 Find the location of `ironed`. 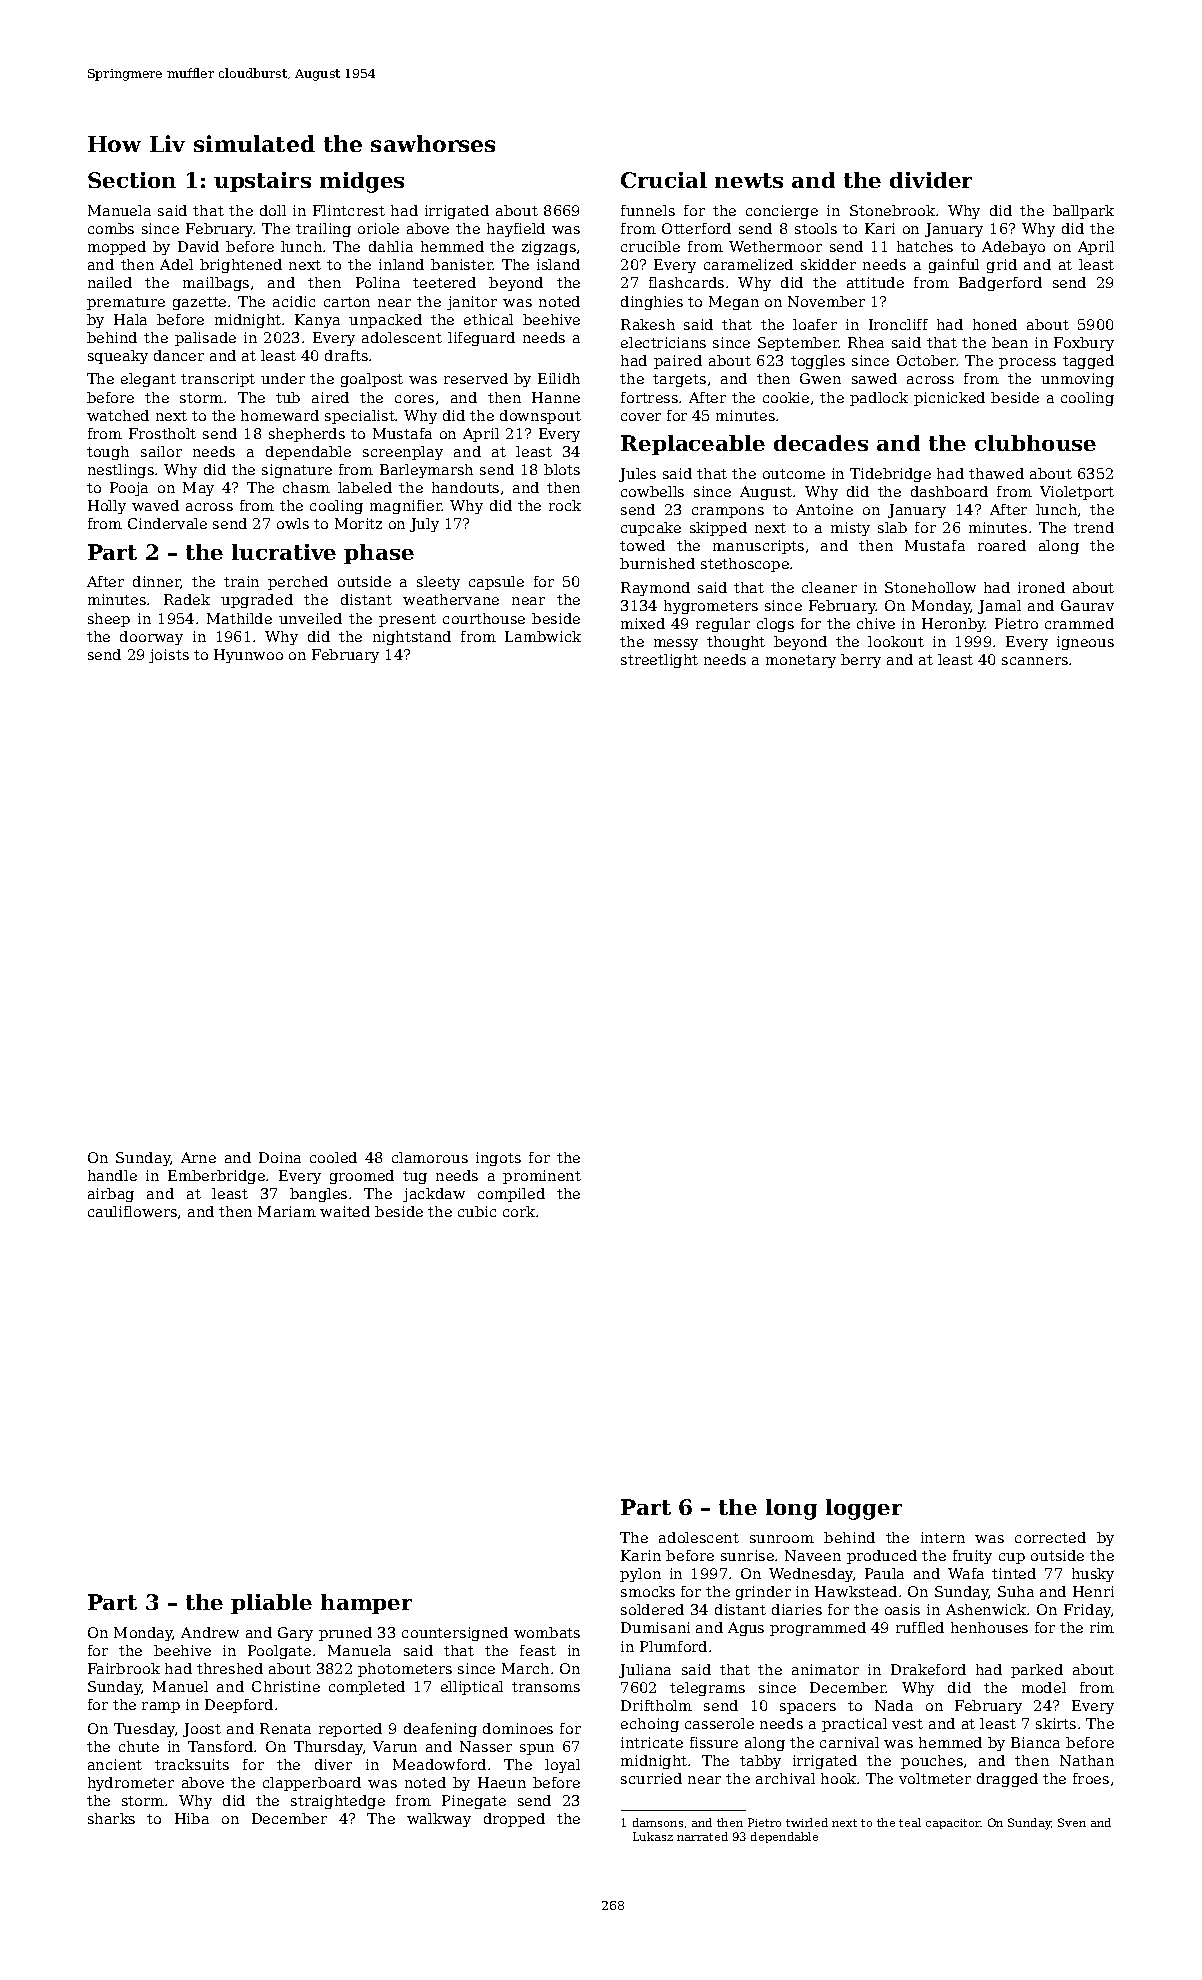

ironed is located at coordinates (1041, 587).
